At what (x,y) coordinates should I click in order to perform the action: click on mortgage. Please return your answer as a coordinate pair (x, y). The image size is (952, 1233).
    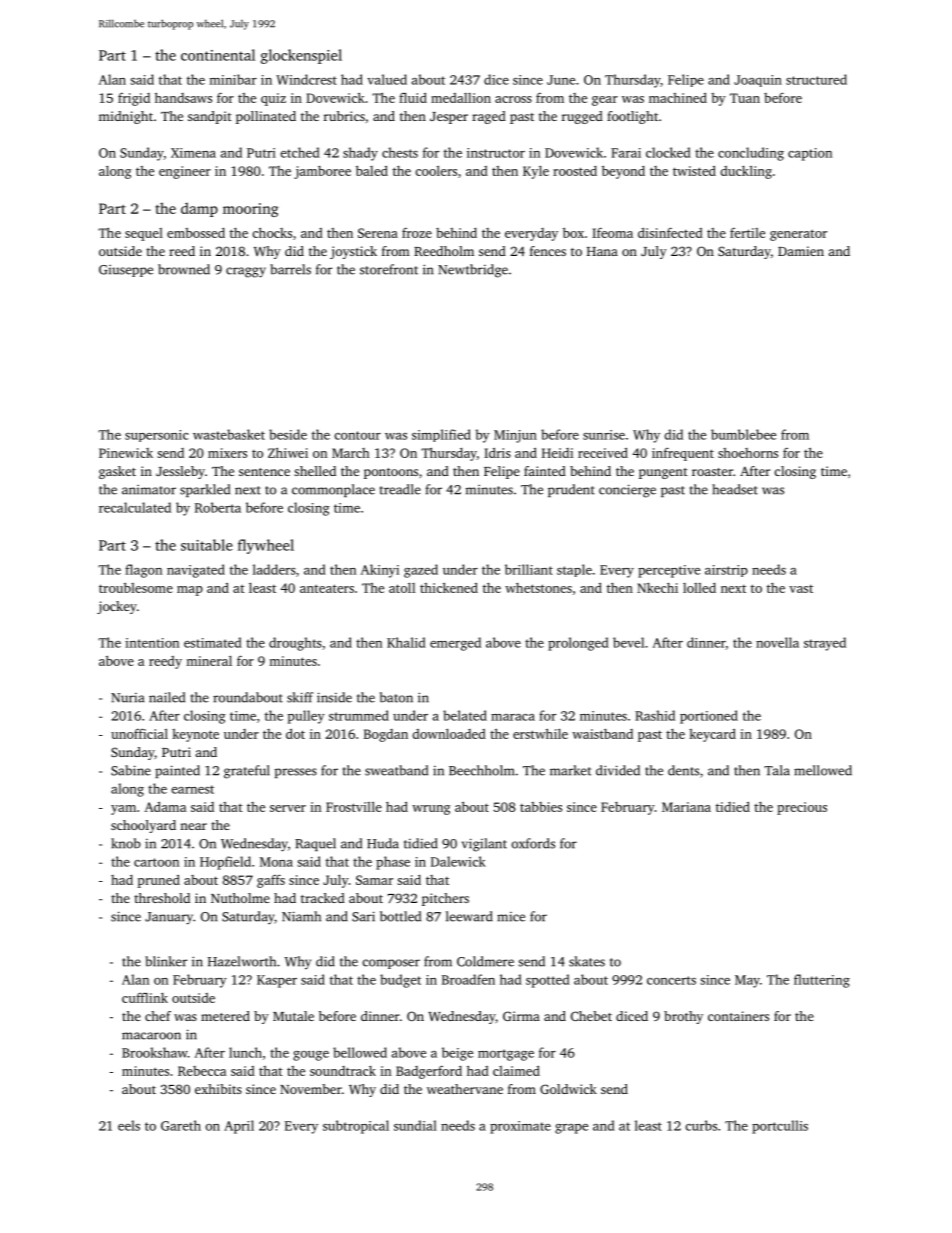
    Looking at the image, I should click on (506, 1055).
